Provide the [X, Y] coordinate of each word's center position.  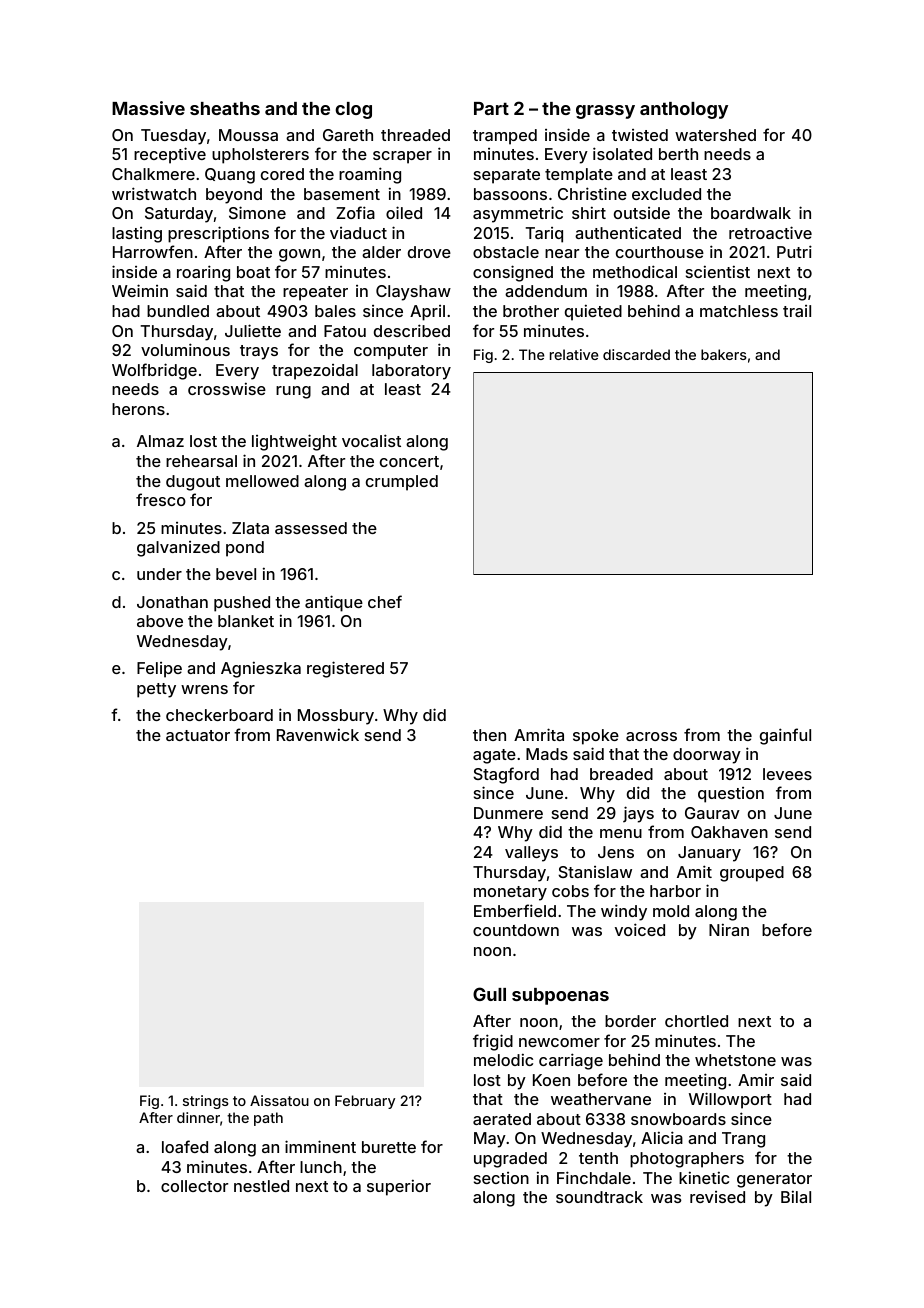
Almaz [160, 441]
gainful [785, 736]
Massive [148, 108]
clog [353, 110]
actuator [198, 735]
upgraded [510, 1160]
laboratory [411, 372]
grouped [752, 874]
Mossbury [336, 717]
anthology [684, 110]
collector [194, 1186]
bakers [724, 354]
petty [156, 690]
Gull [489, 994]
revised [717, 1197]
